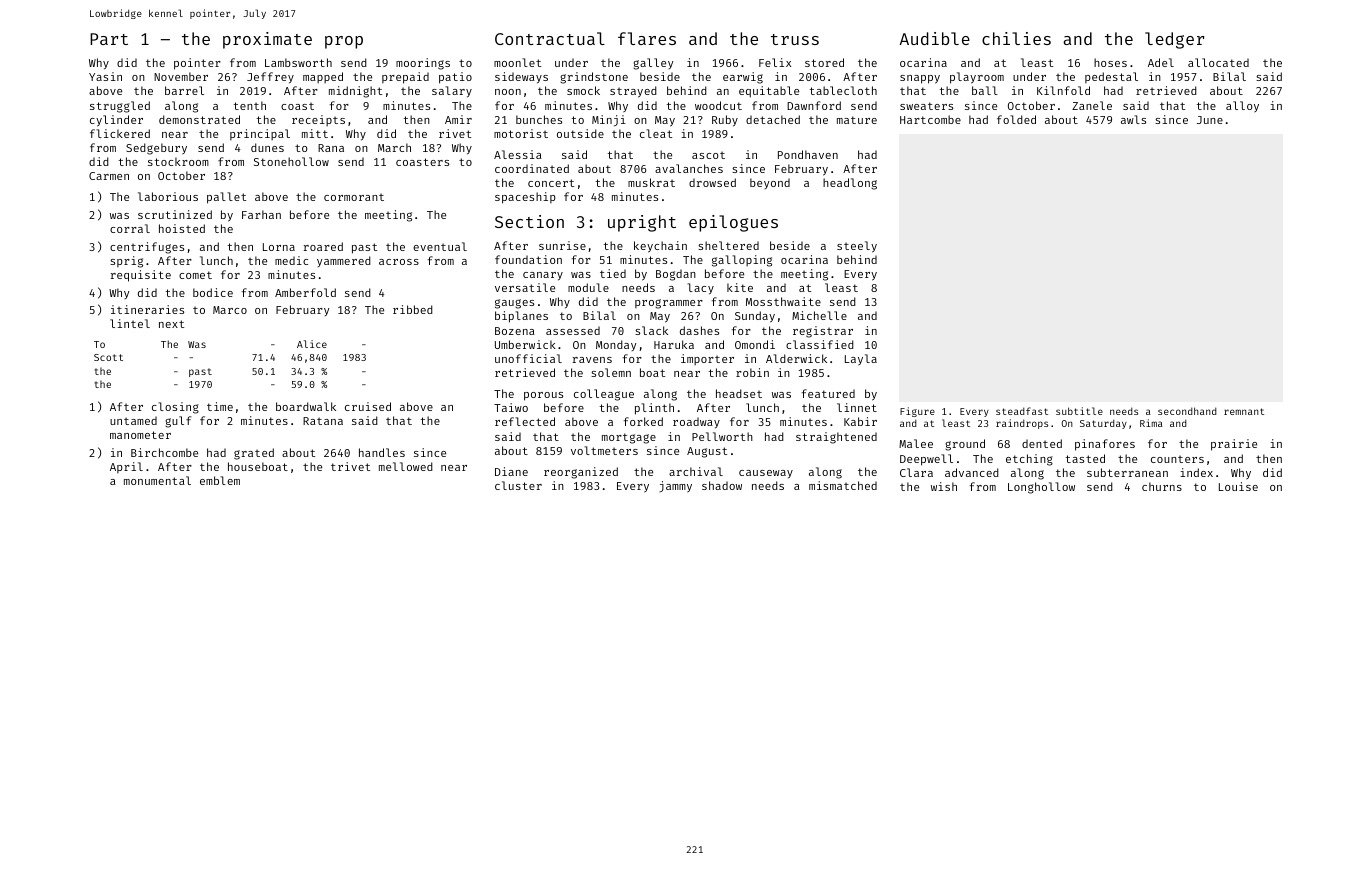 The height and width of the page is (887, 1372). What do you see at coordinates (254, 454) in the page?
I see `grated` at bounding box center [254, 454].
